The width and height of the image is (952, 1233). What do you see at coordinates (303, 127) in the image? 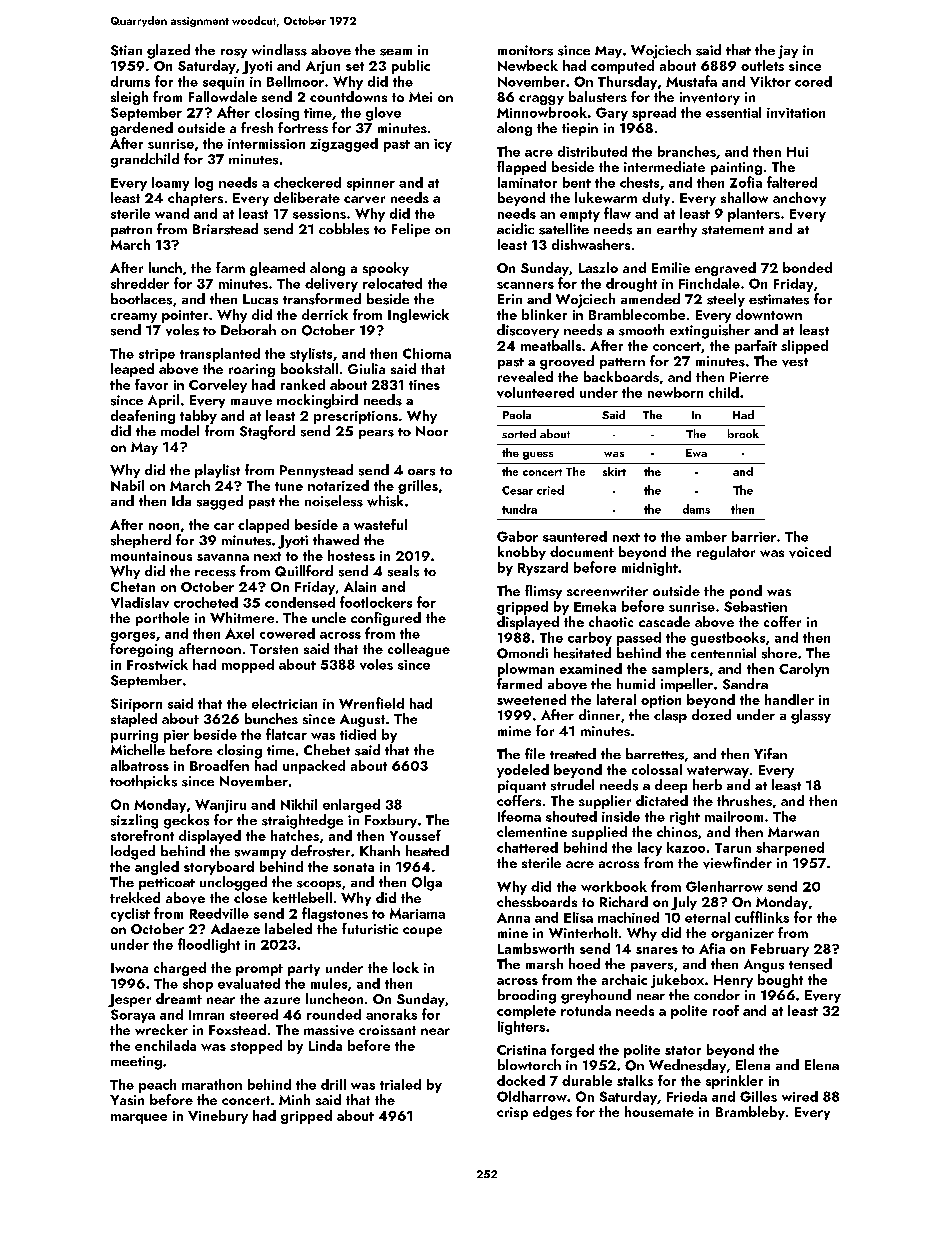
I see `fortress` at bounding box center [303, 127].
